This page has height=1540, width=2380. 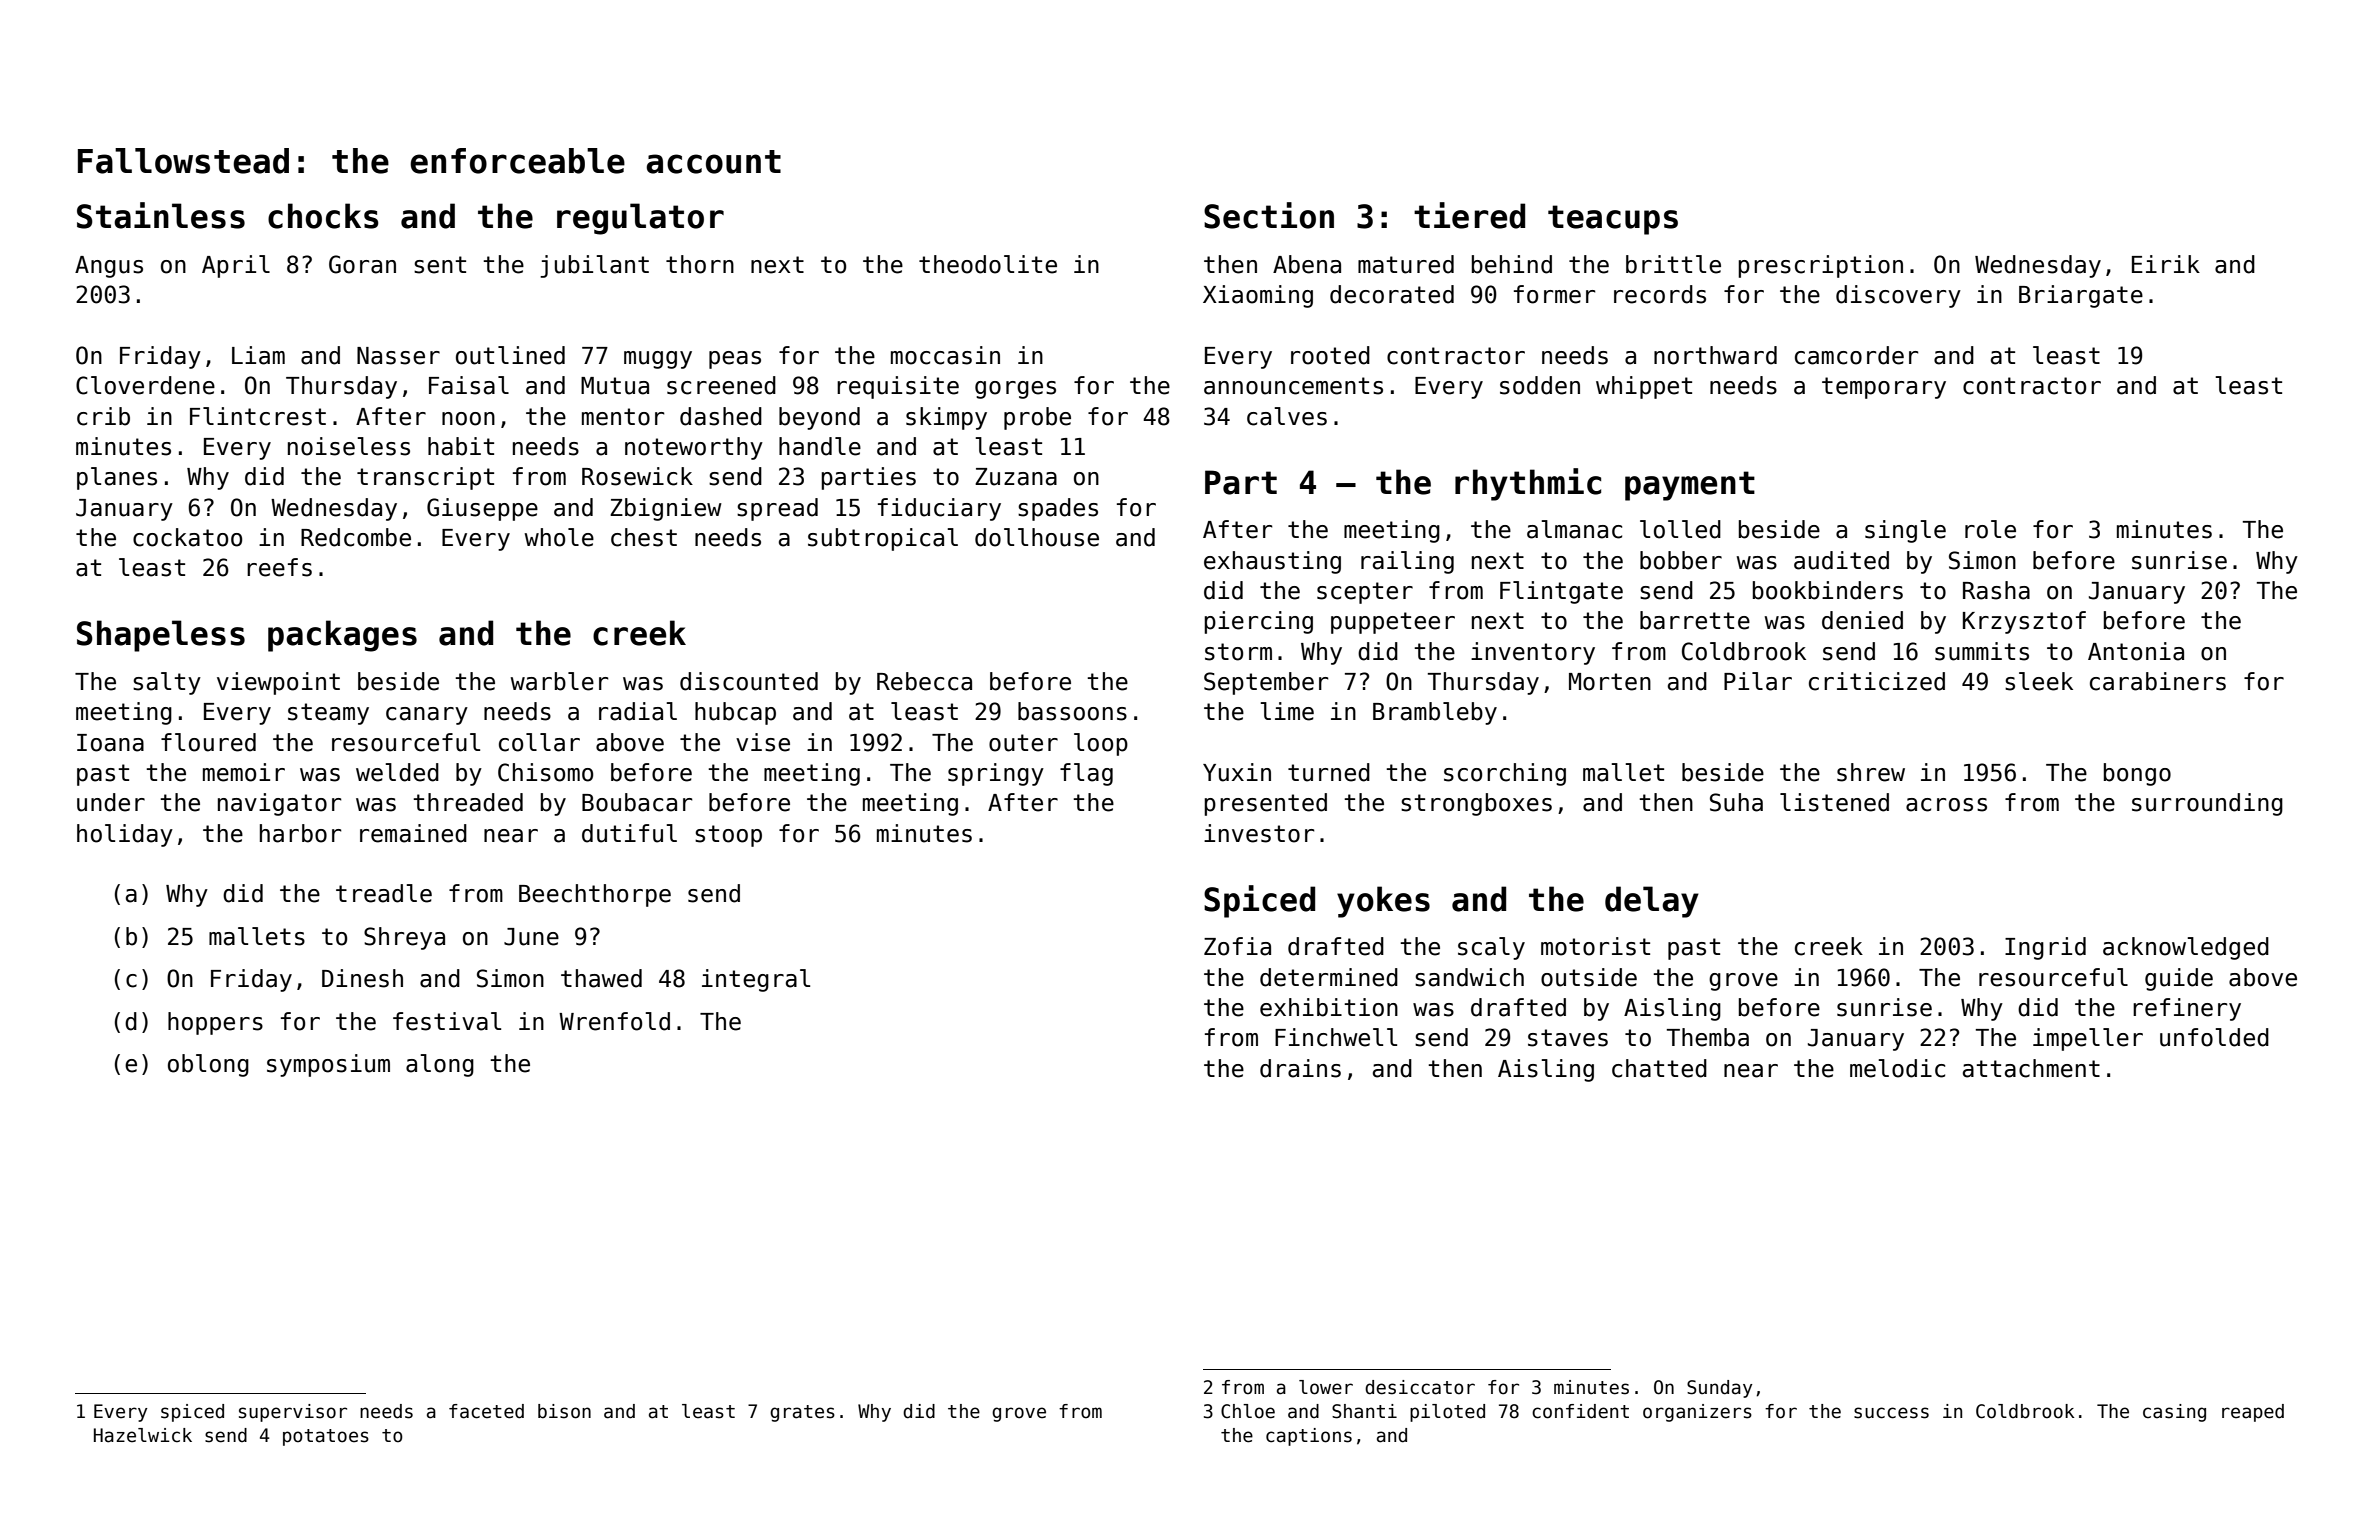 What do you see at coordinates (342, 636) in the page?
I see `packages` at bounding box center [342, 636].
